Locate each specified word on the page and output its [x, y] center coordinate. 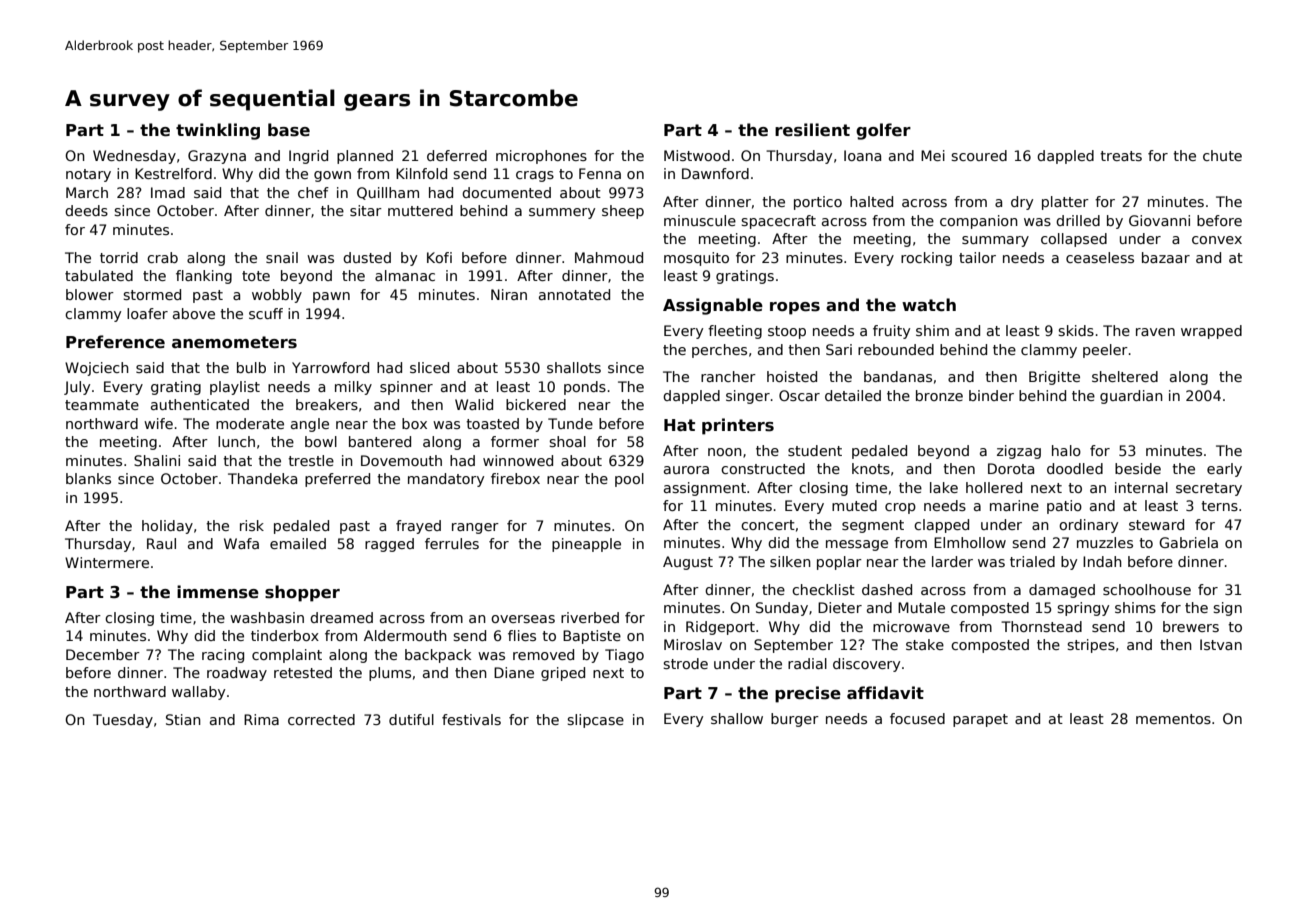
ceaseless [1100, 257]
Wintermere [107, 562]
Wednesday [134, 157]
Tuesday [123, 721]
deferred [457, 155]
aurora [686, 470]
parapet [980, 720]
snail [282, 257]
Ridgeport [720, 628]
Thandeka [262, 478]
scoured [979, 155]
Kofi [439, 257]
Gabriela [1188, 542]
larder [952, 561]
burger [795, 720]
